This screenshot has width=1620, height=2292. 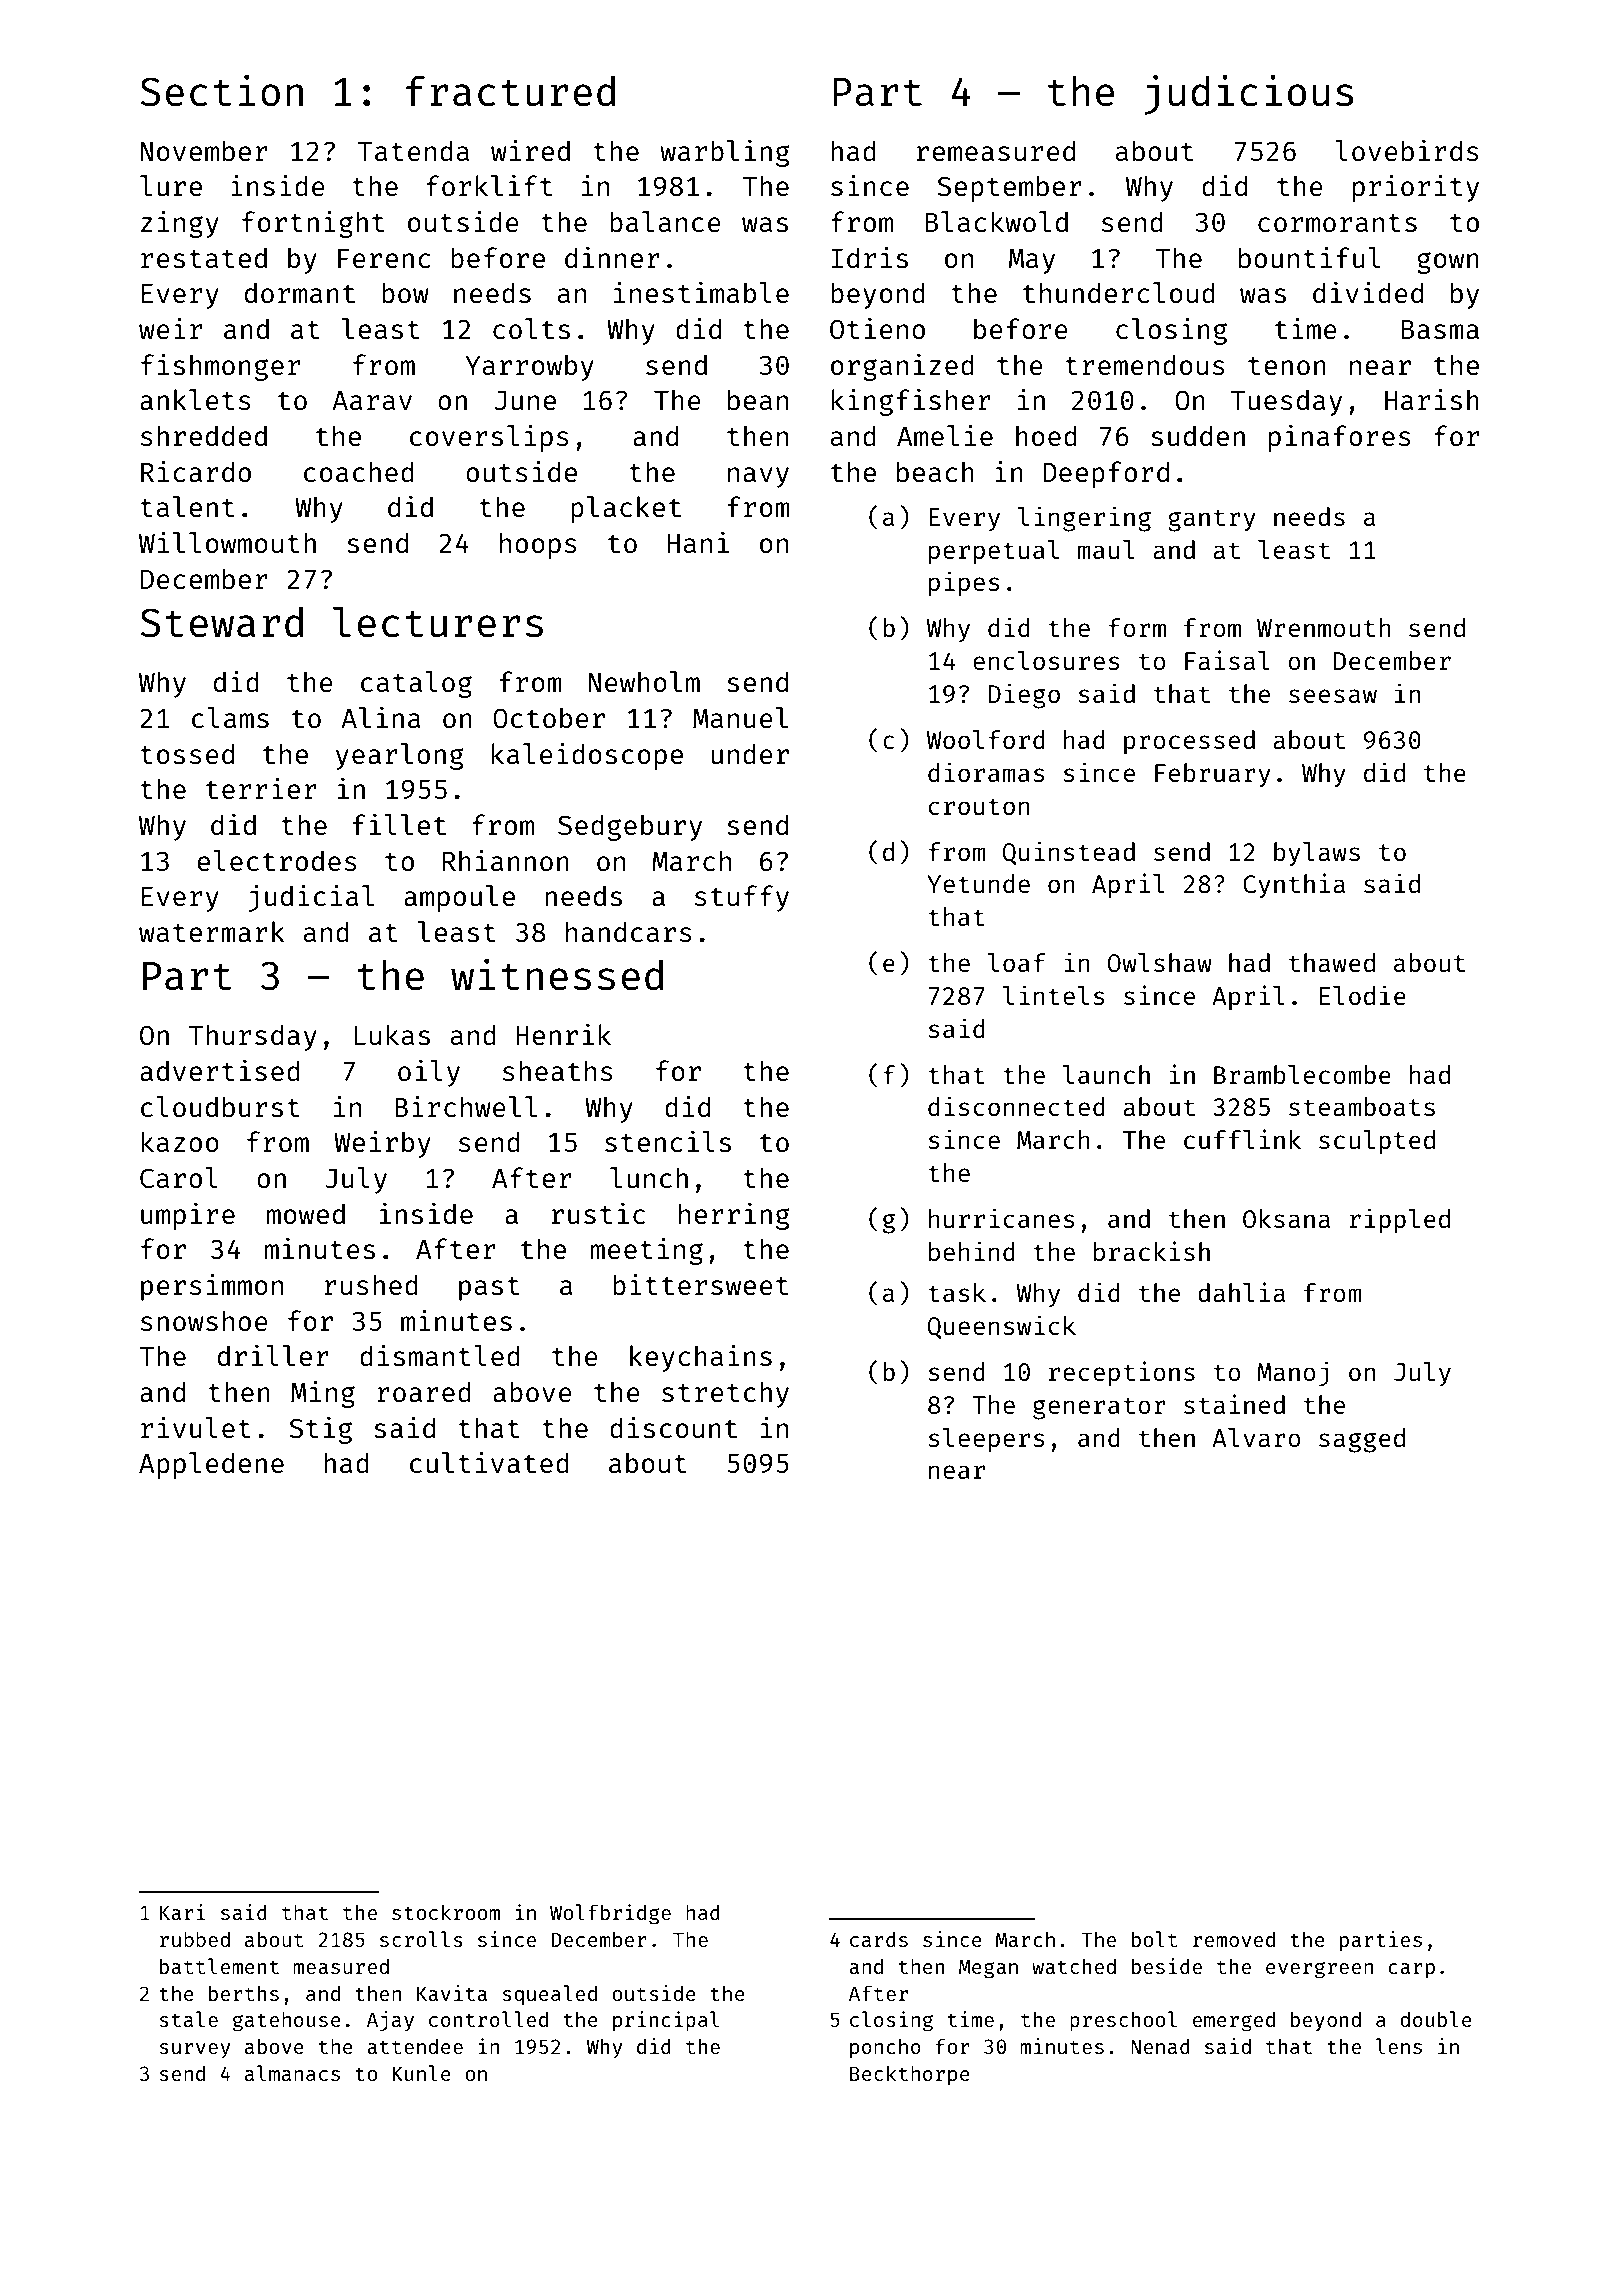 What do you see at coordinates (212, 931) in the screenshot?
I see `watermark` at bounding box center [212, 931].
